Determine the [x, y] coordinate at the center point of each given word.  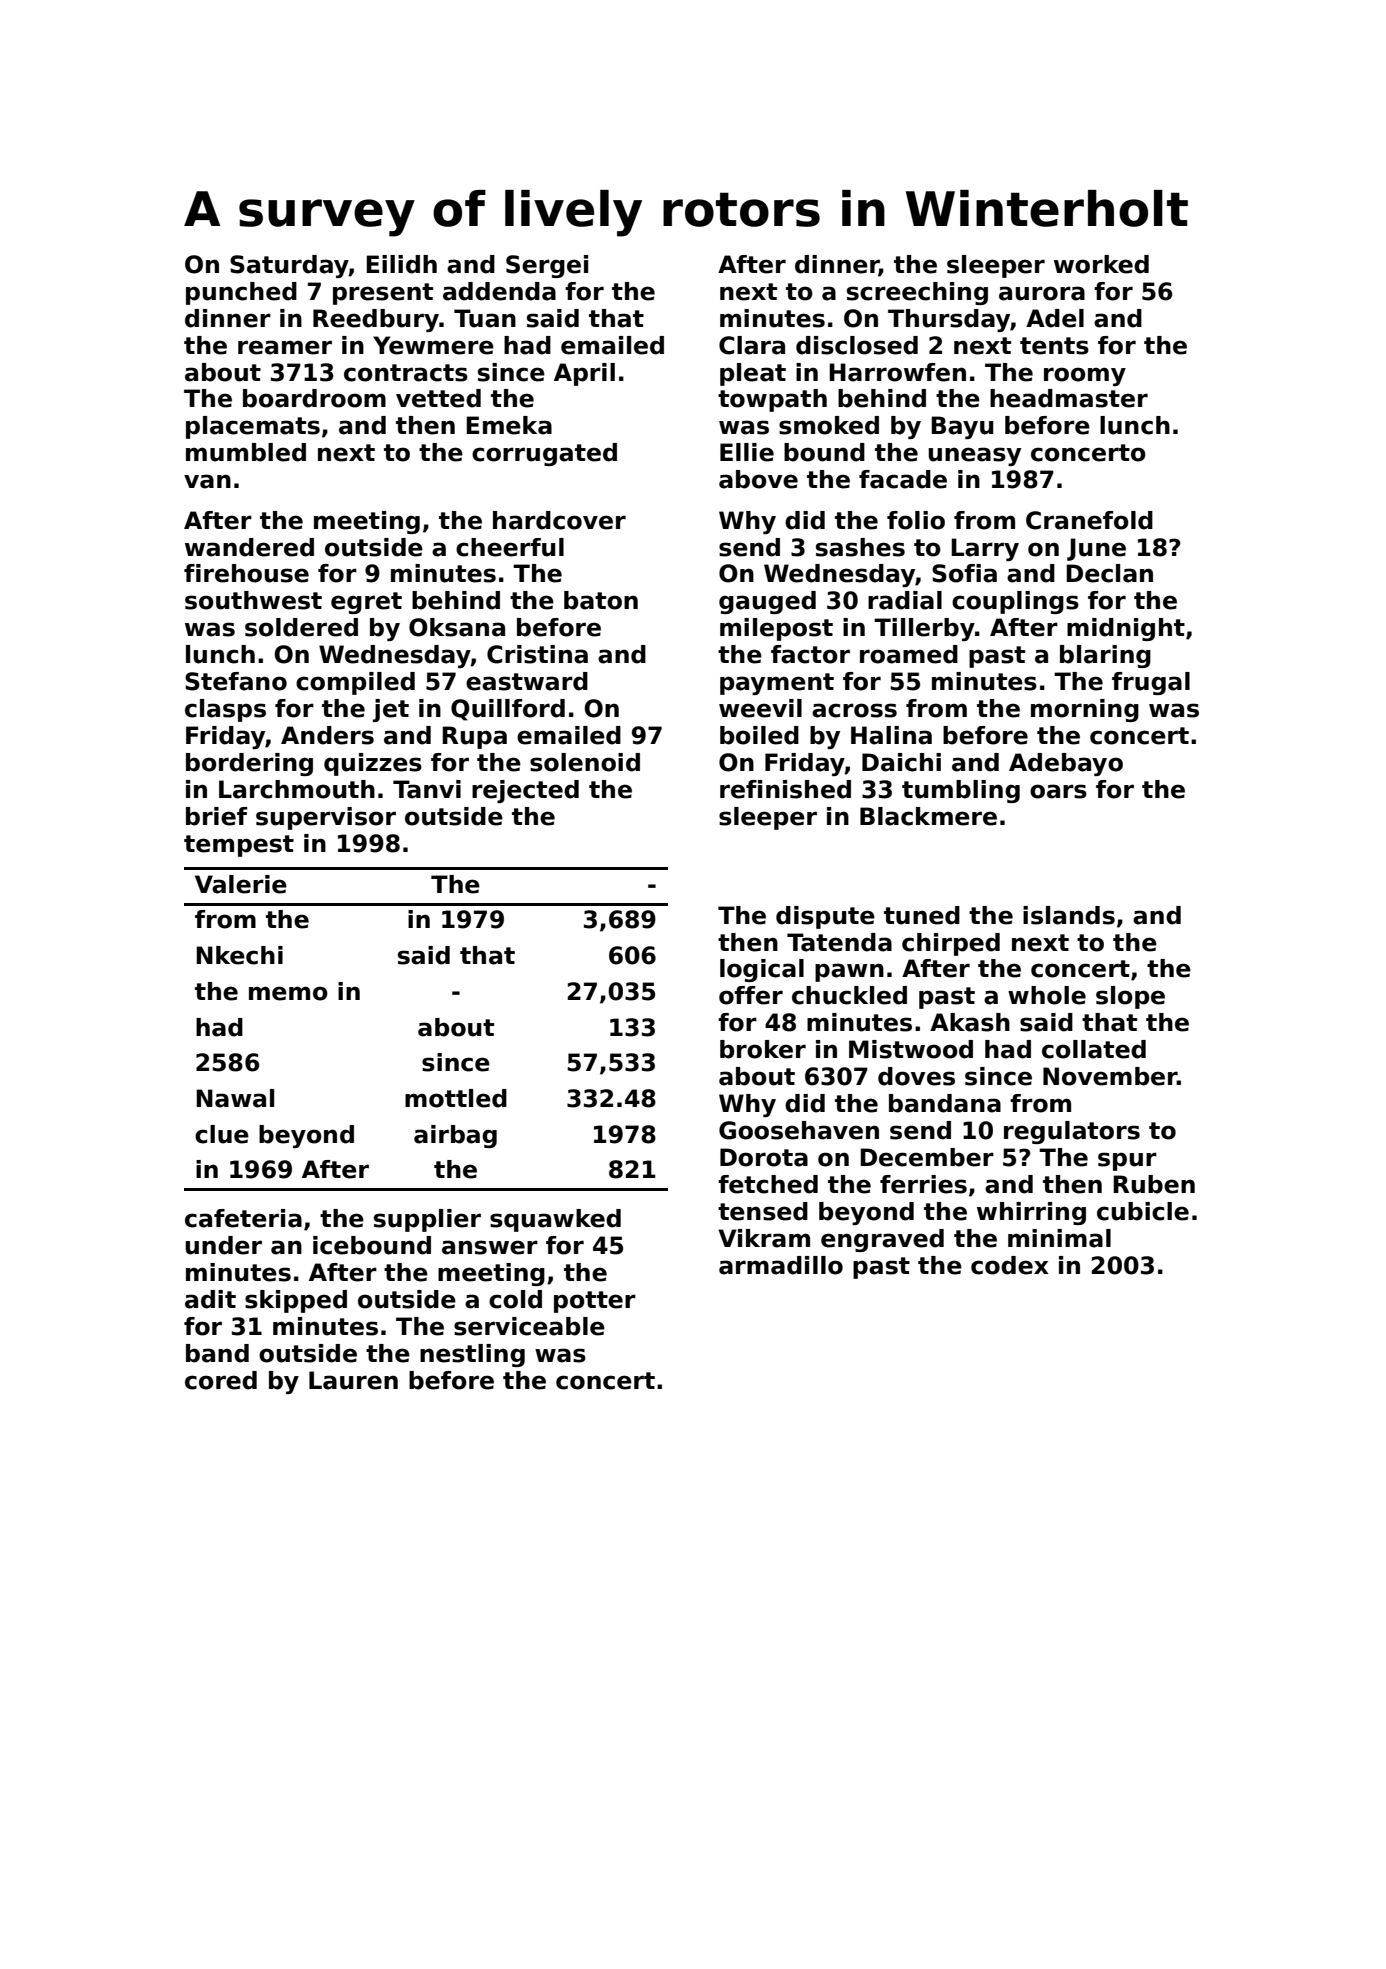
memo [288, 993]
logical [762, 970]
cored [221, 1380]
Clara [752, 345]
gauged [767, 602]
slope [1130, 997]
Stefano [236, 681]
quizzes [373, 764]
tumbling [961, 791]
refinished [785, 789]
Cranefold [1089, 520]
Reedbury [376, 320]
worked [1101, 264]
